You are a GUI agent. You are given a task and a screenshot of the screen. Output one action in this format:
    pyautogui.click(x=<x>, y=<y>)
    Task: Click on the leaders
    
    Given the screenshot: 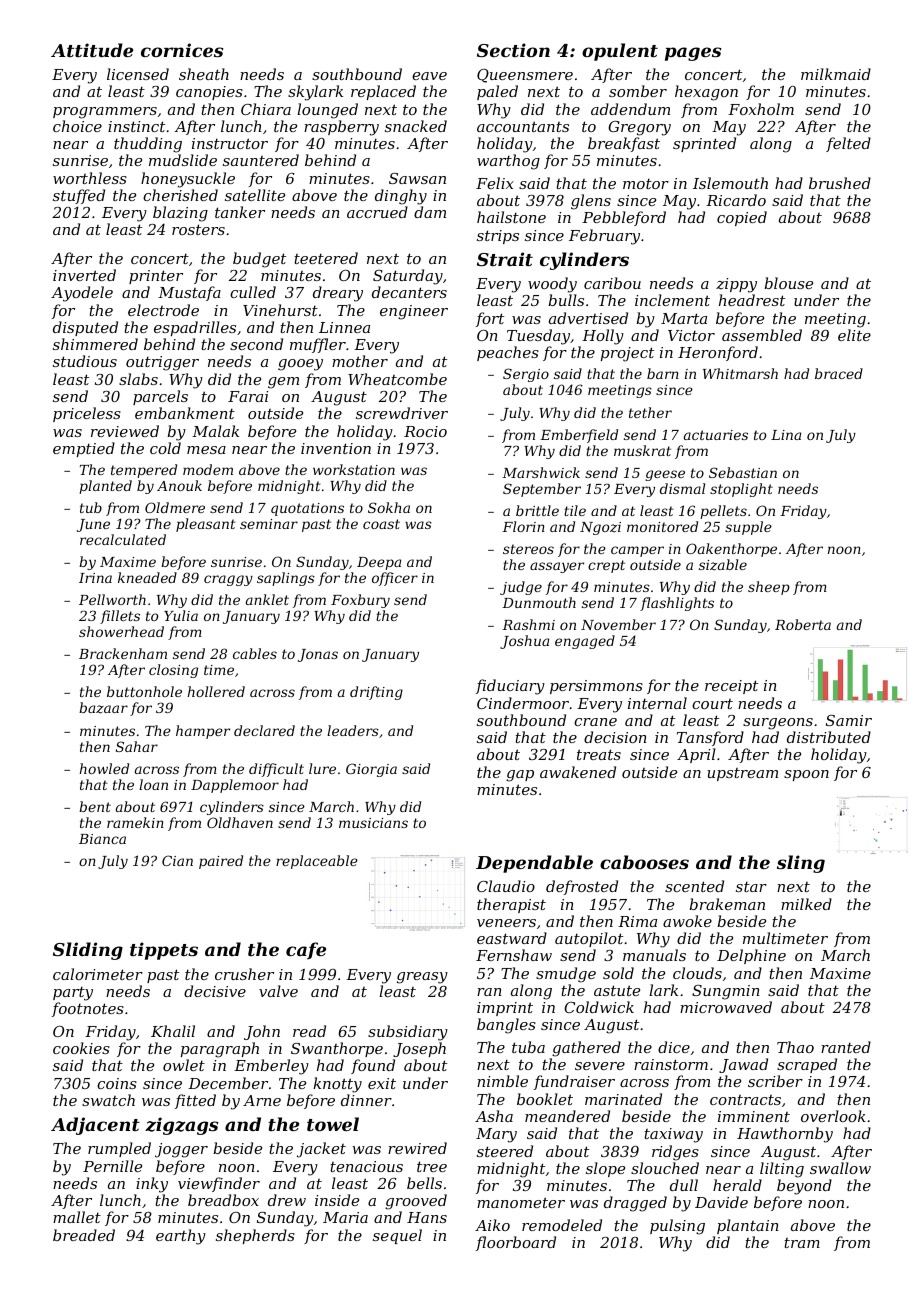 What is the action you would take?
    pyautogui.click(x=353, y=730)
